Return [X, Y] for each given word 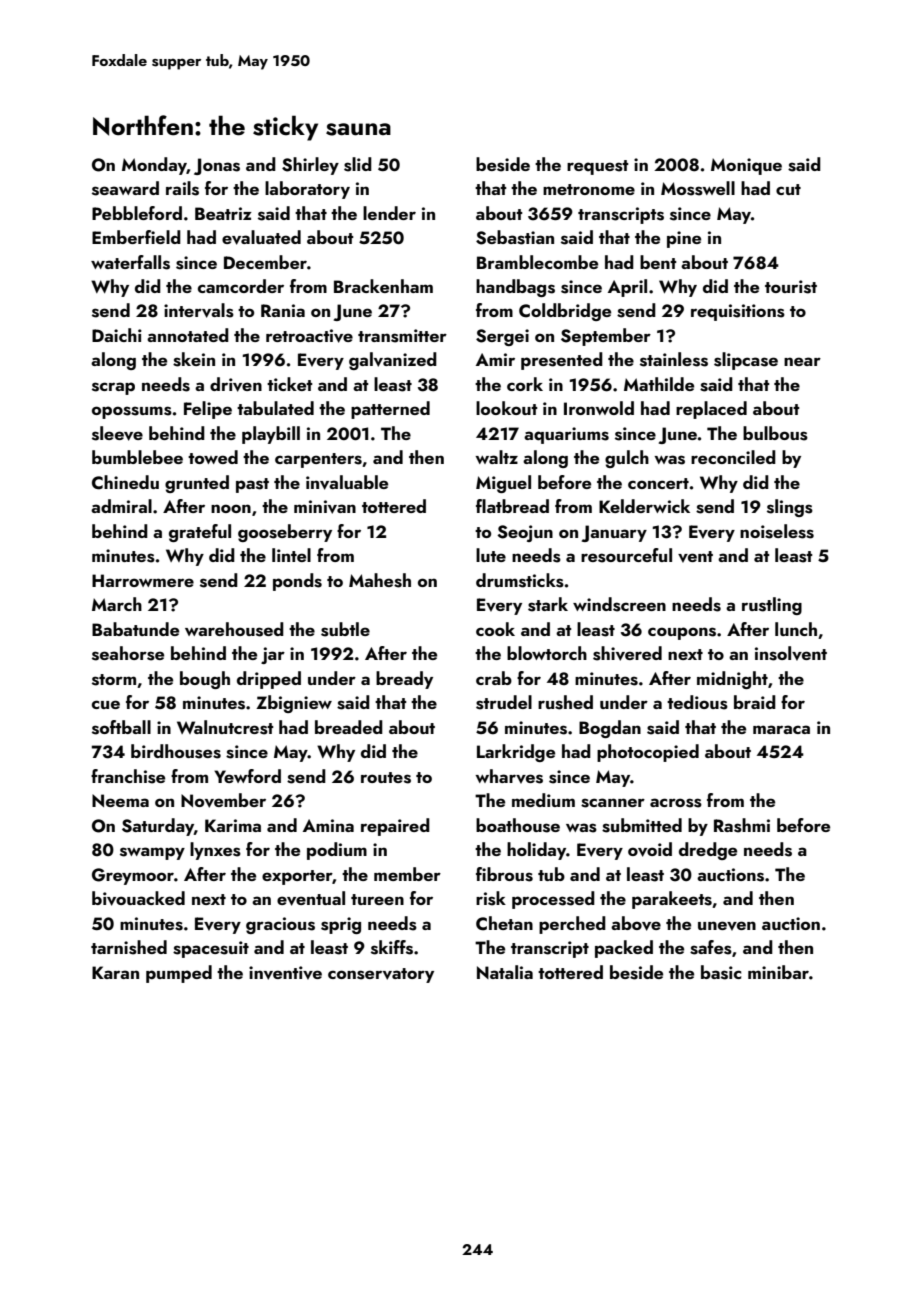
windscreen [619, 604]
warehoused [234, 629]
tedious [697, 702]
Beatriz [223, 213]
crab [494, 678]
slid [358, 164]
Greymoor [133, 876]
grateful [200, 533]
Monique [746, 166]
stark [548, 604]
